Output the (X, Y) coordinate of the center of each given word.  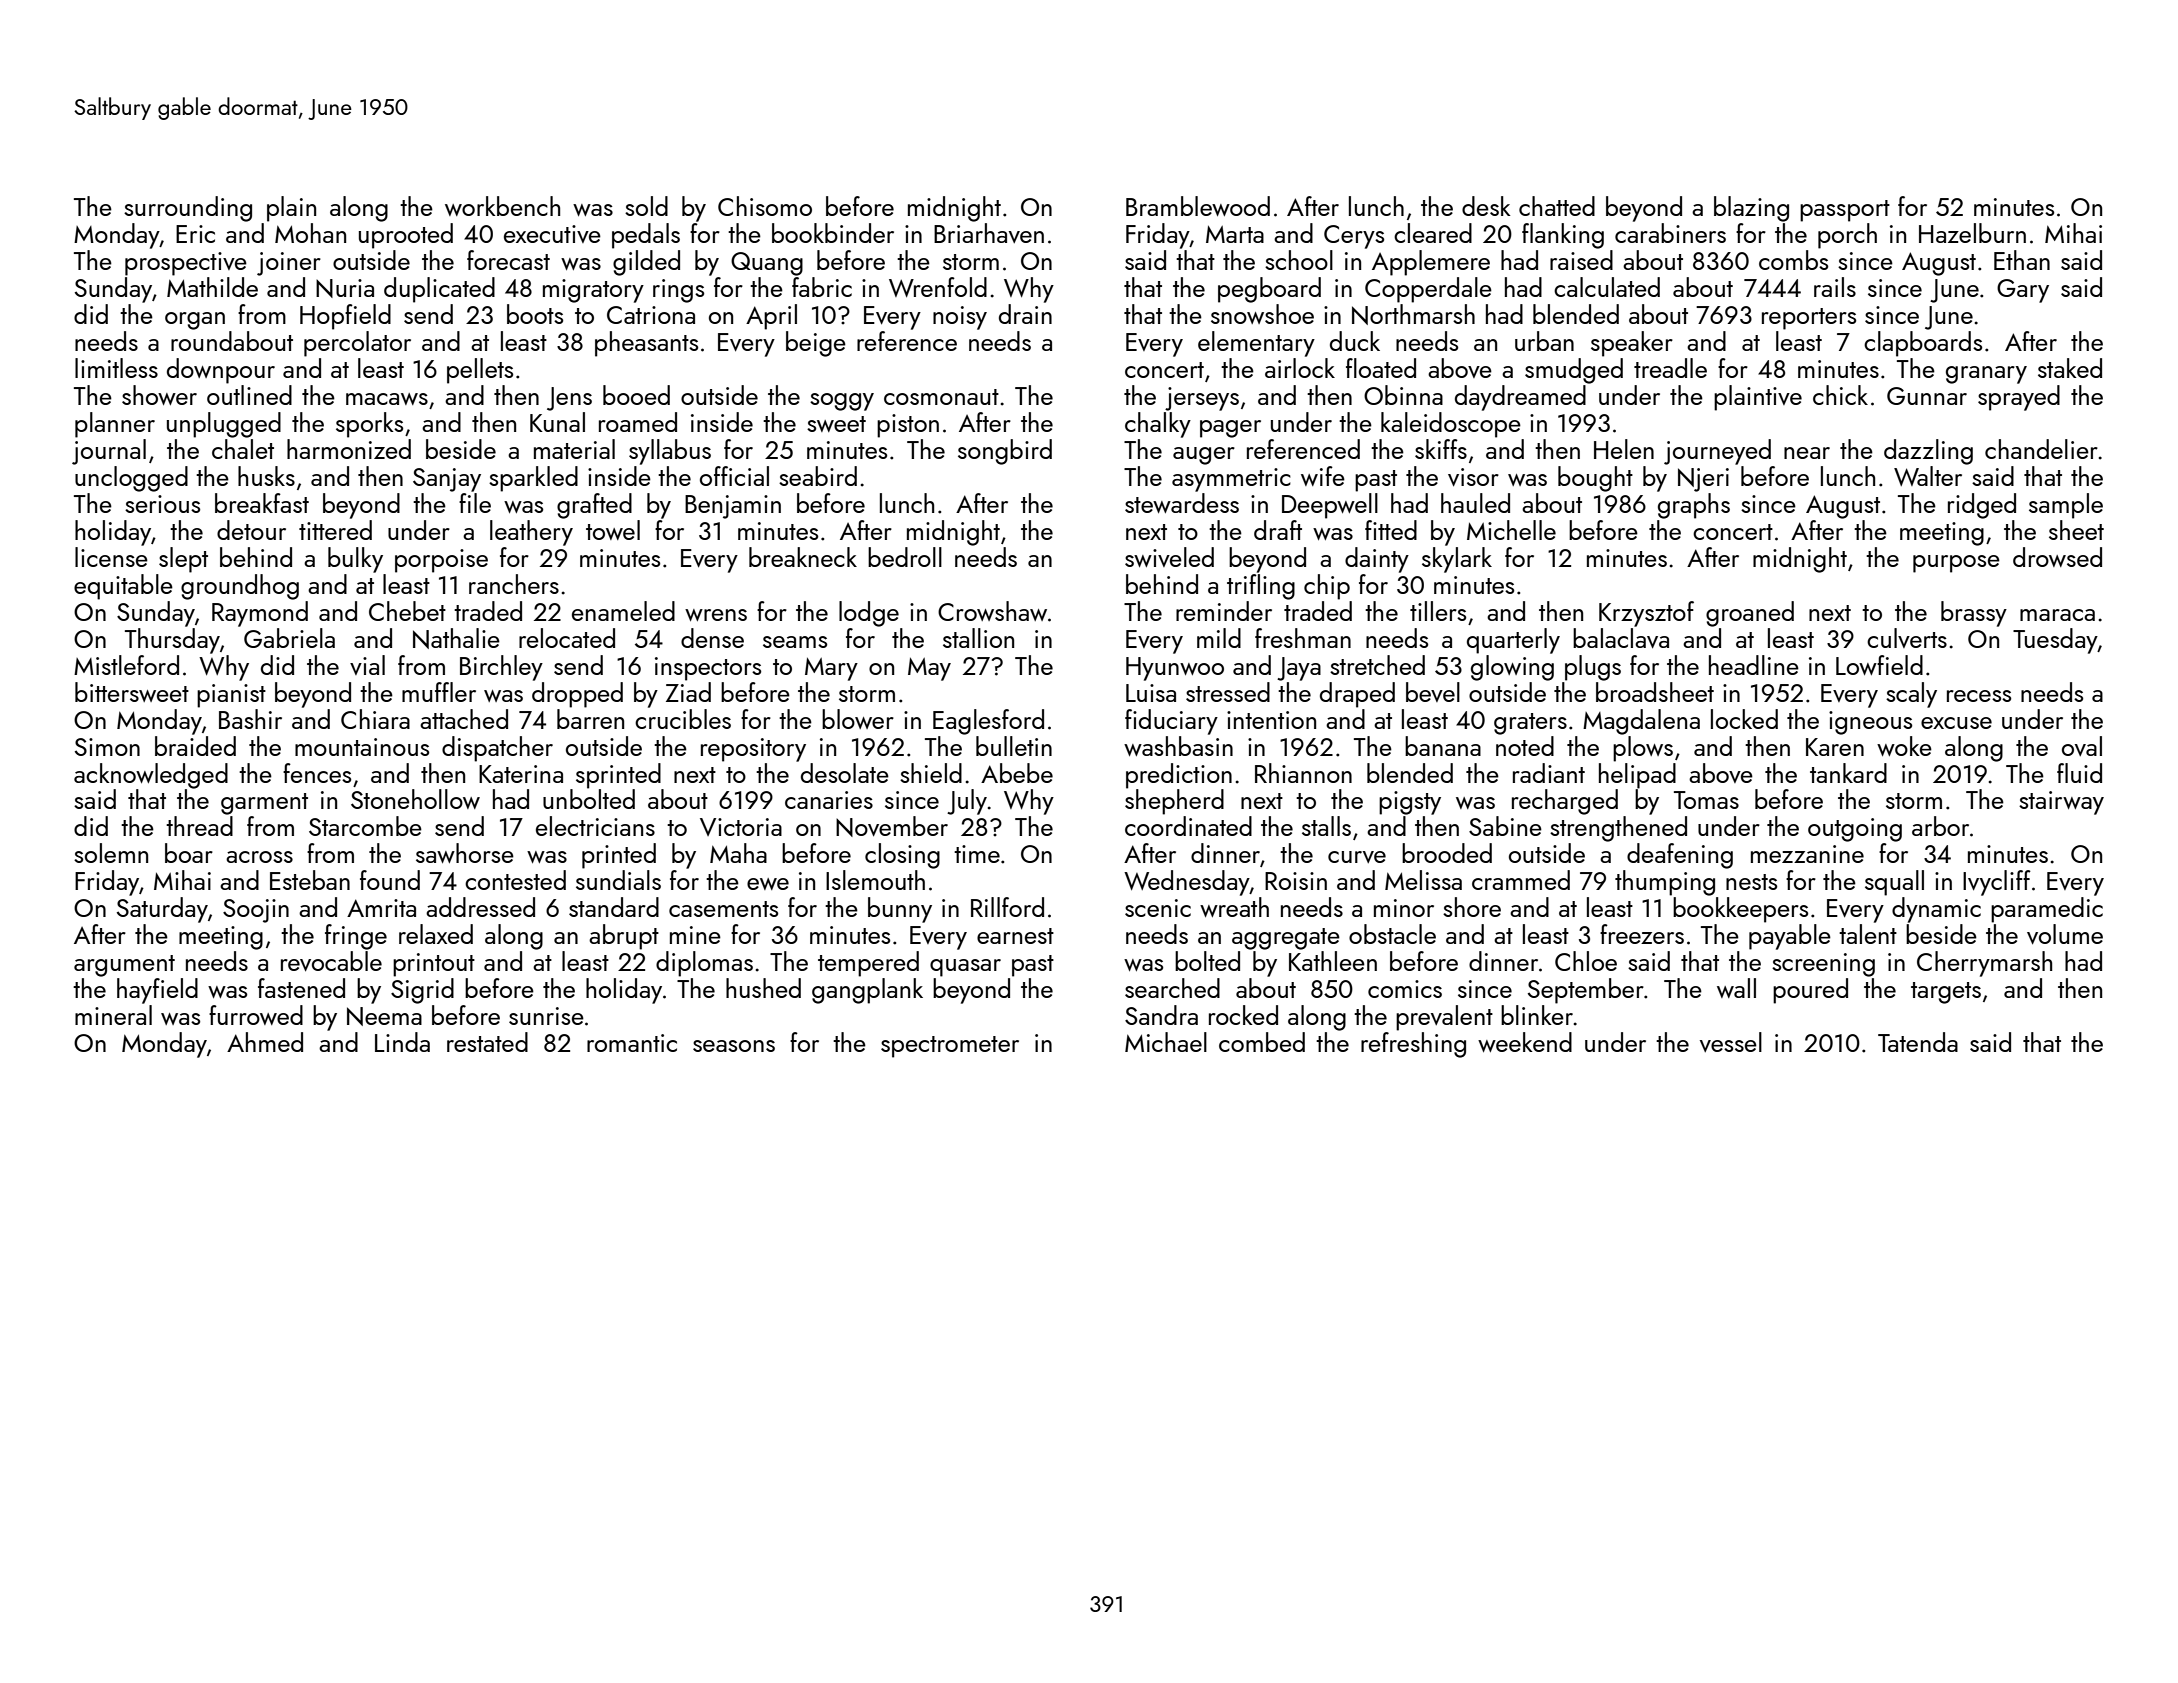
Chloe (1586, 961)
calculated (1607, 287)
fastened (301, 988)
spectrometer (950, 1047)
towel (613, 530)
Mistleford (126, 665)
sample (2066, 506)
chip (1327, 587)
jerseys (1202, 399)
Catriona (651, 315)
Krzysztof (1646, 614)
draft (1278, 530)
